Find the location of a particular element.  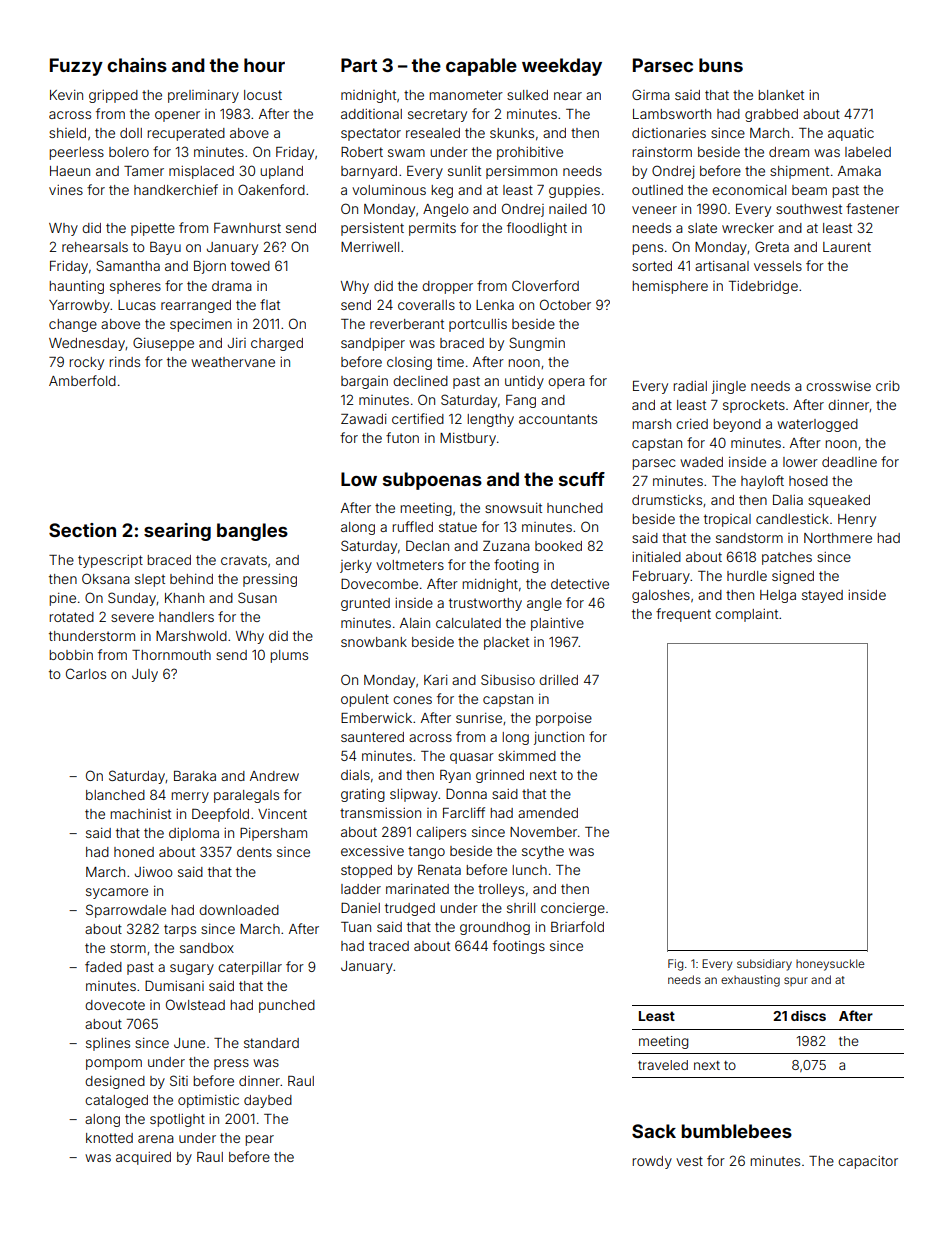

waded is located at coordinates (701, 462).
